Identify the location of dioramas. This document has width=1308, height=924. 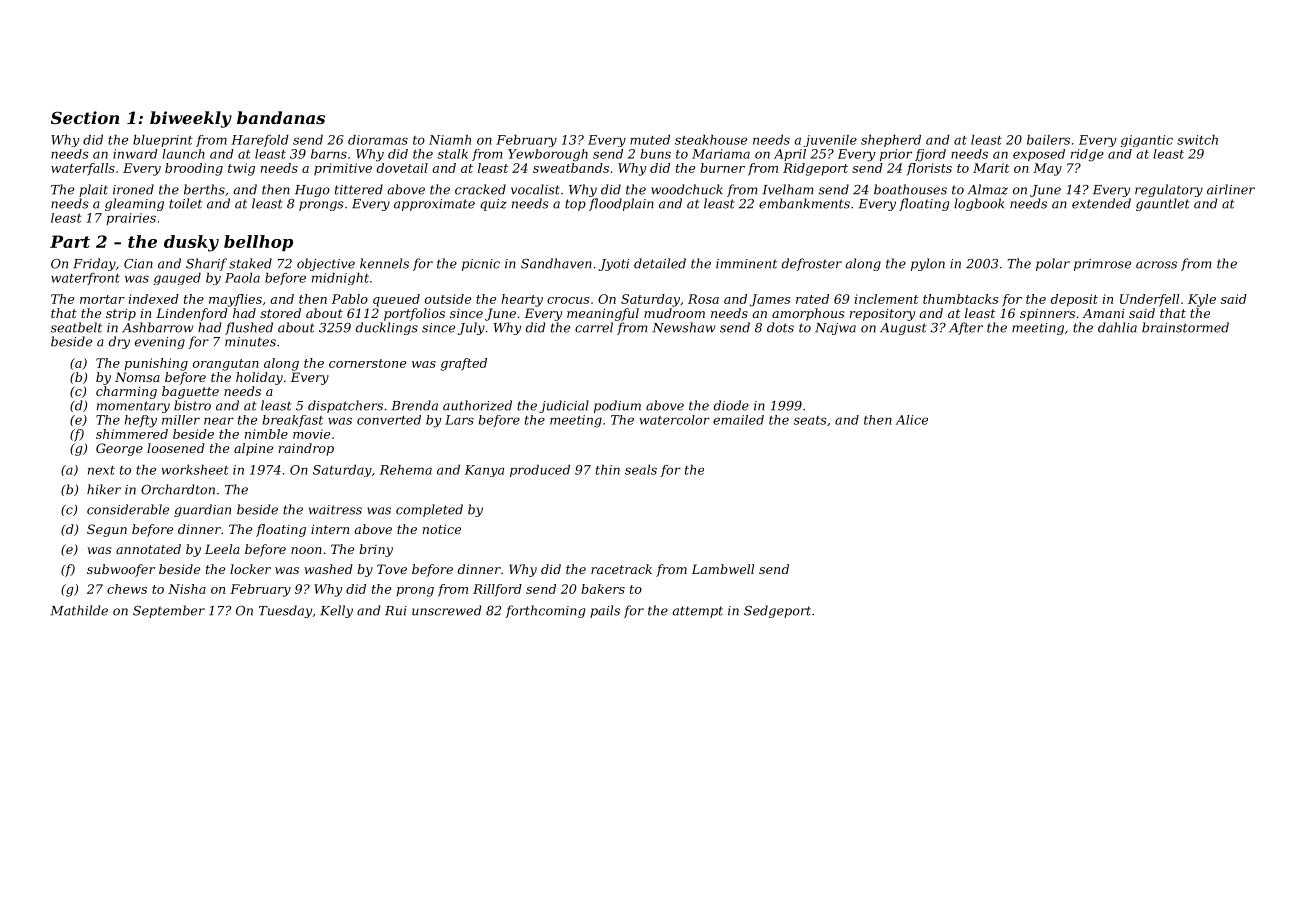
(378, 140).
